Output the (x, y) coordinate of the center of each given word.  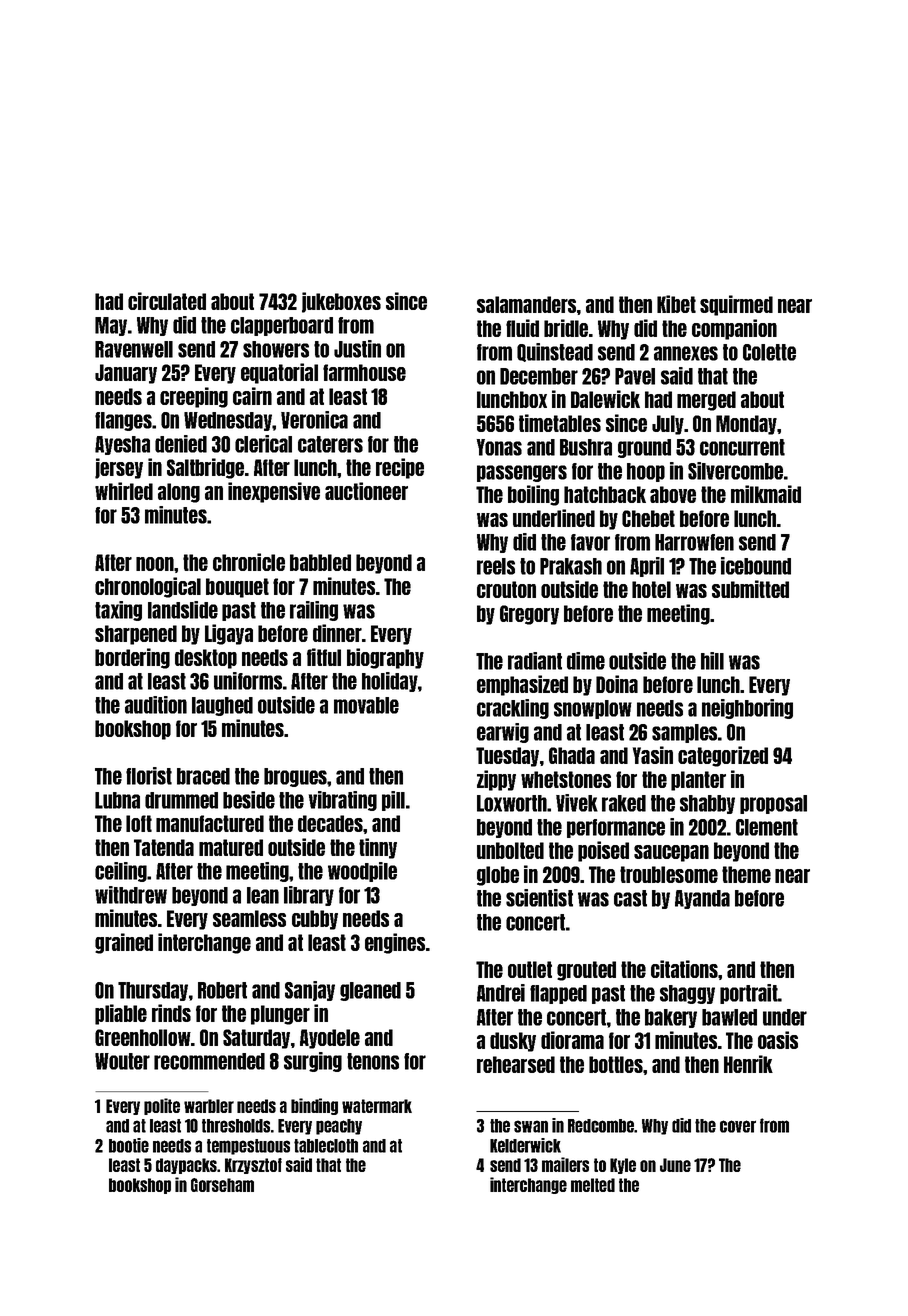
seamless (249, 918)
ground (644, 448)
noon (155, 564)
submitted (750, 589)
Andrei (501, 993)
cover (738, 1126)
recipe (400, 468)
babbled (320, 562)
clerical (263, 444)
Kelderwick (525, 1145)
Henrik (748, 1064)
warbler (209, 1106)
